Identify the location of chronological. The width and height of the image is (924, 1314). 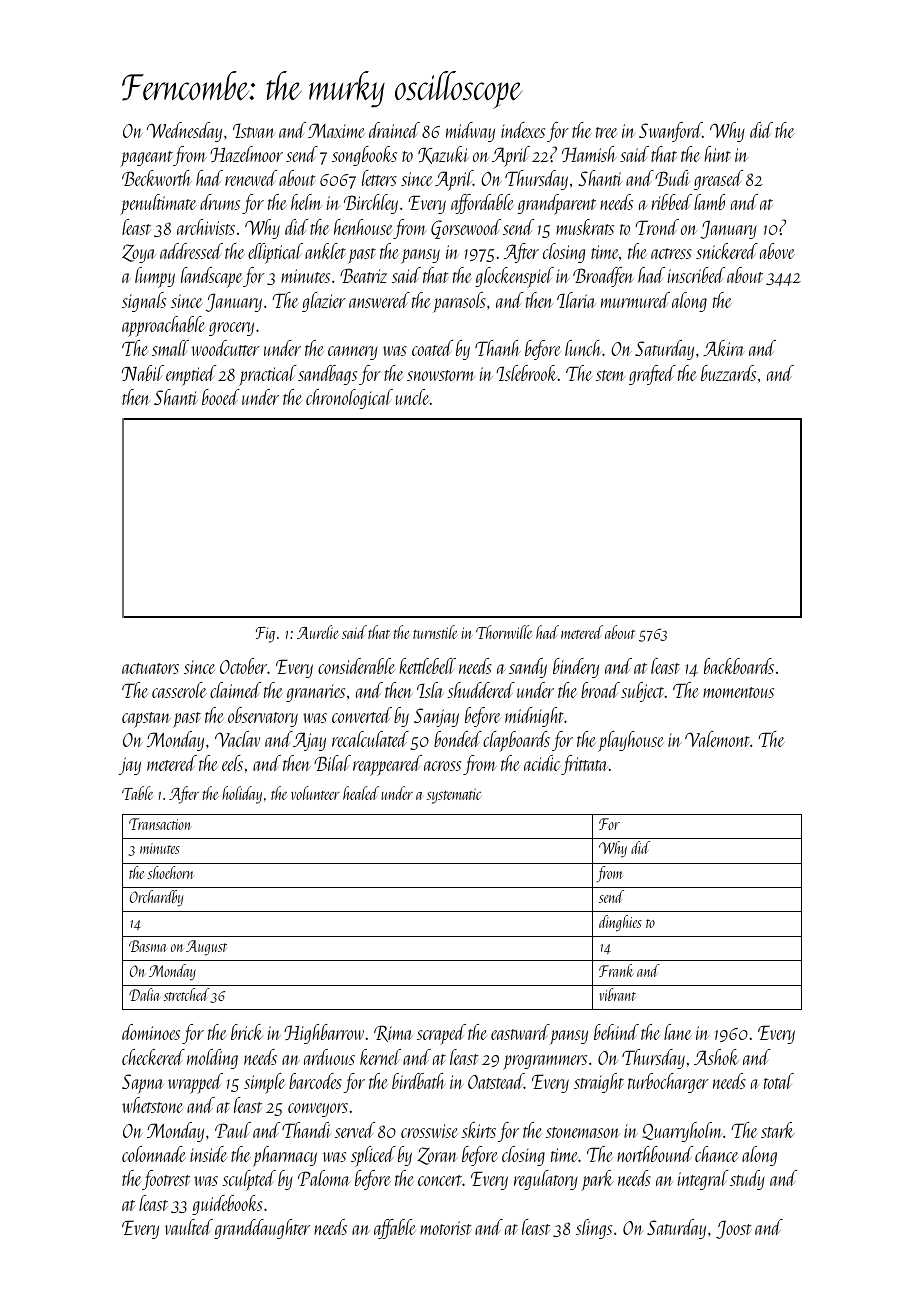
(349, 399).
